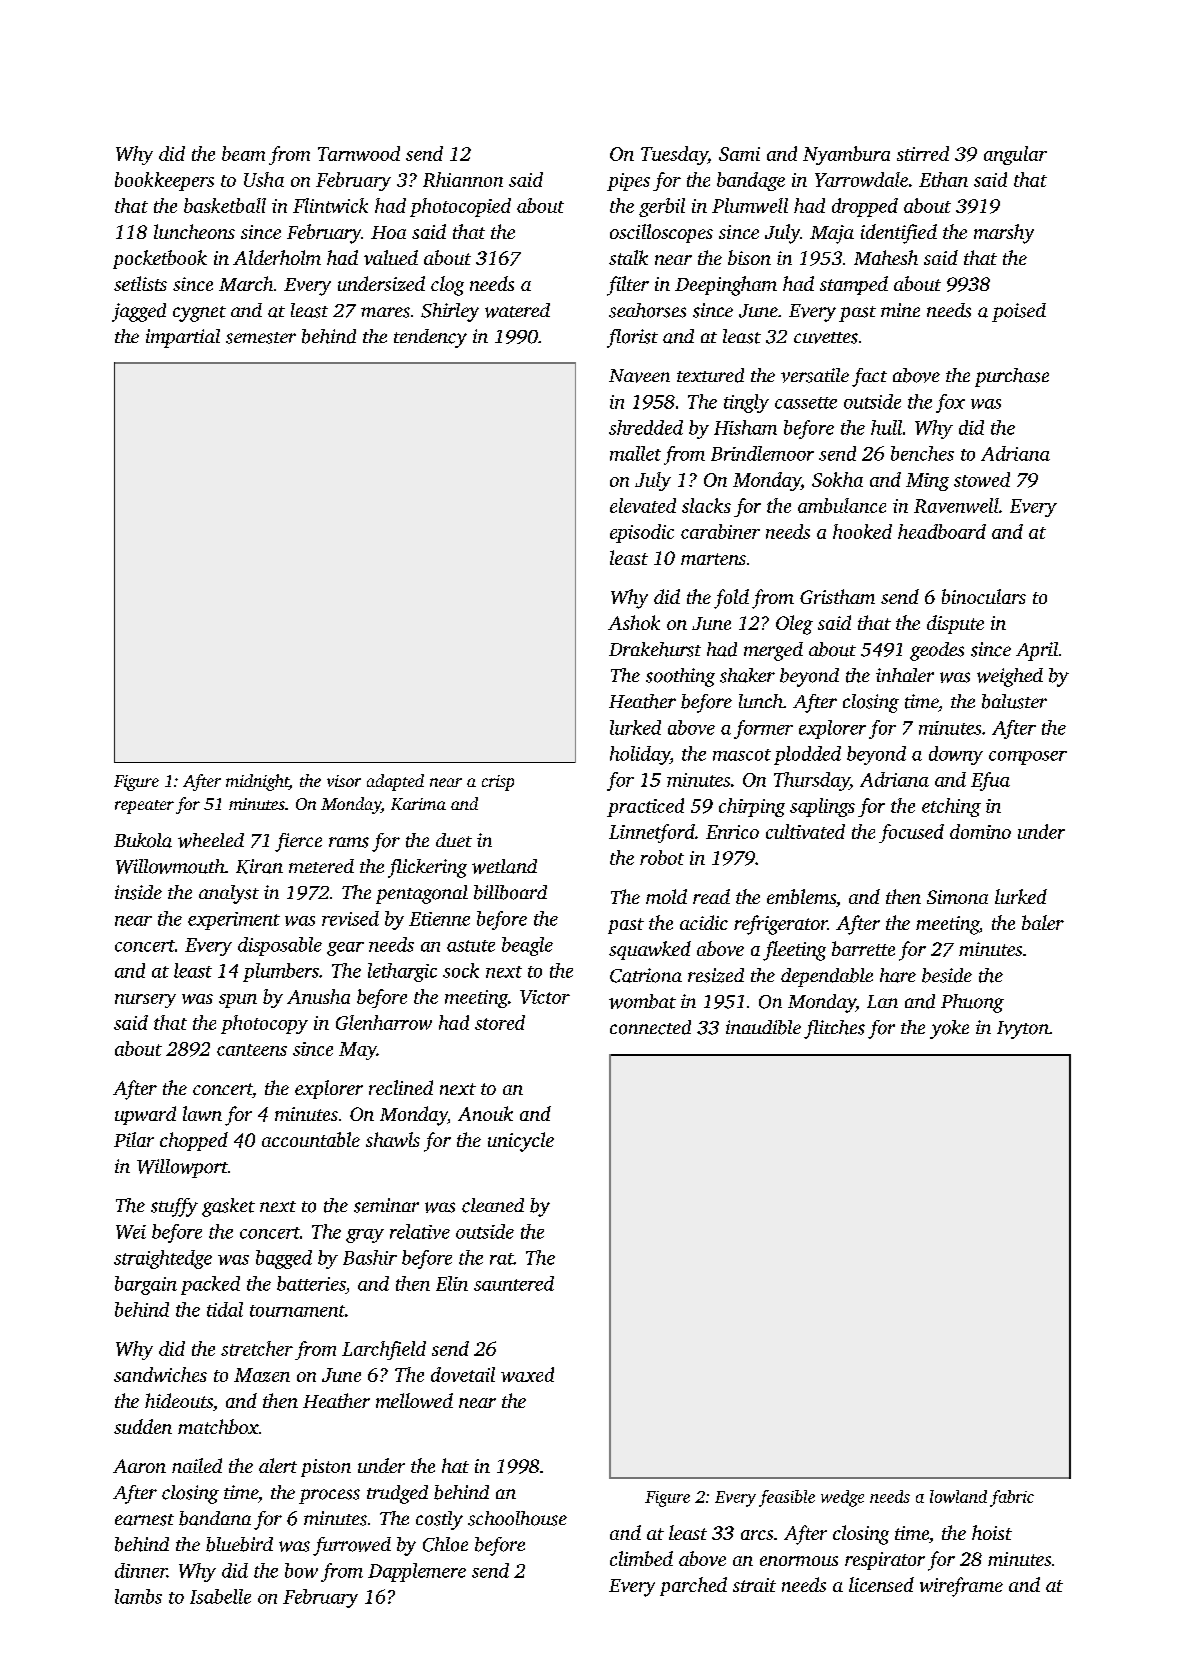  What do you see at coordinates (863, 948) in the screenshot?
I see `barrette` at bounding box center [863, 948].
